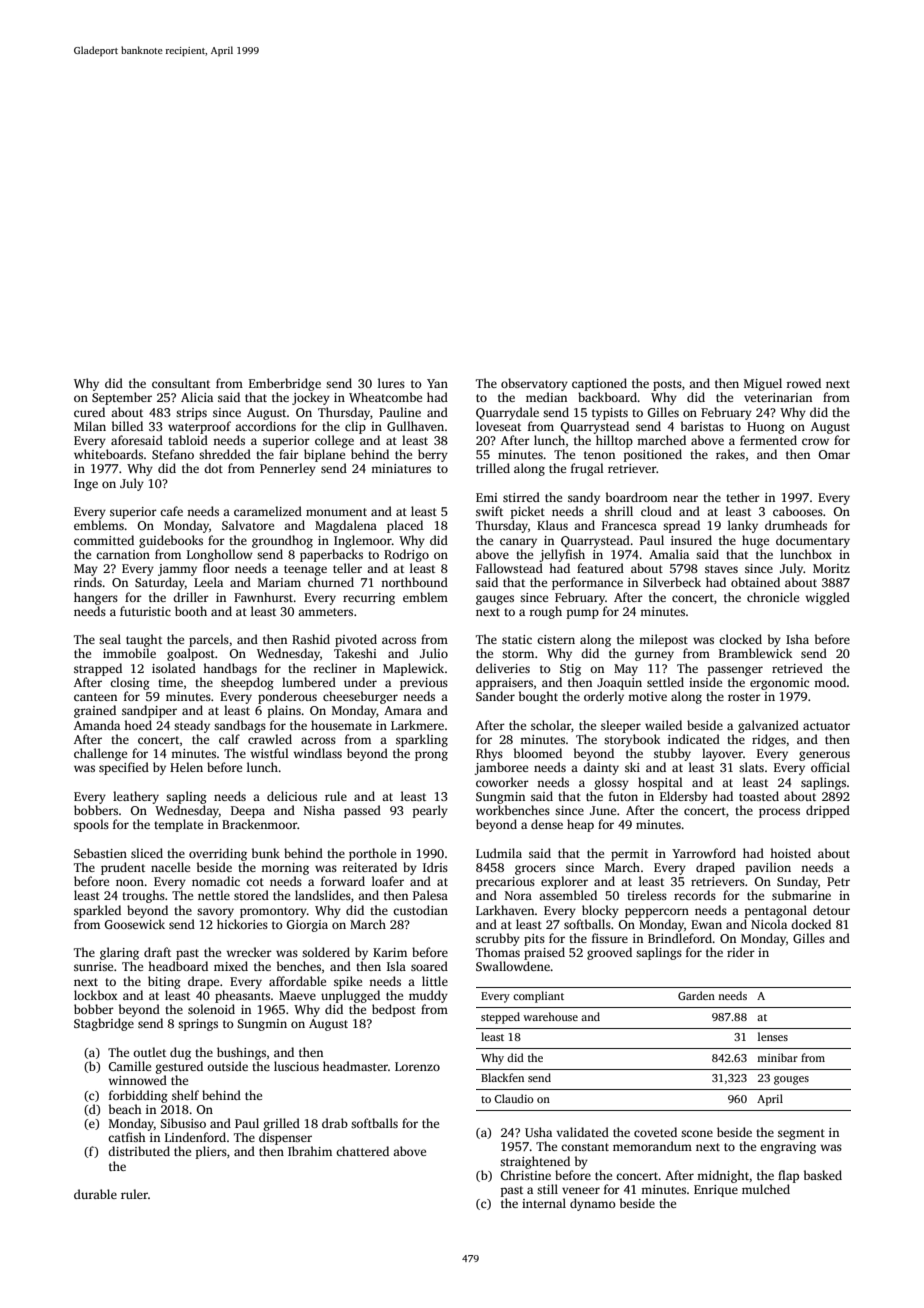  I want to click on crawled, so click(270, 739).
